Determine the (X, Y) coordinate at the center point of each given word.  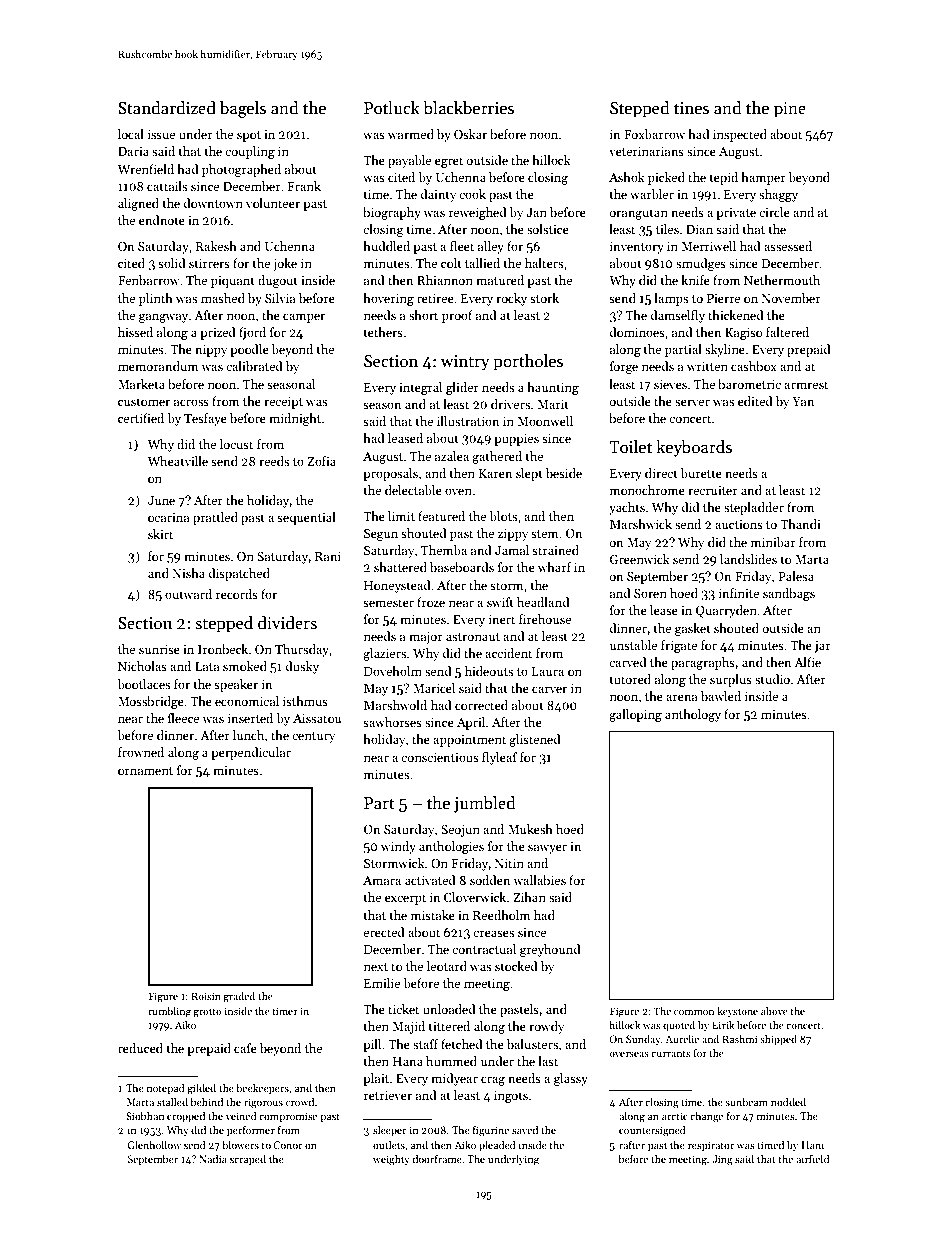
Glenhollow (154, 1145)
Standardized (167, 108)
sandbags (789, 594)
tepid (724, 178)
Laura (548, 671)
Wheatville (178, 461)
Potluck (392, 108)
